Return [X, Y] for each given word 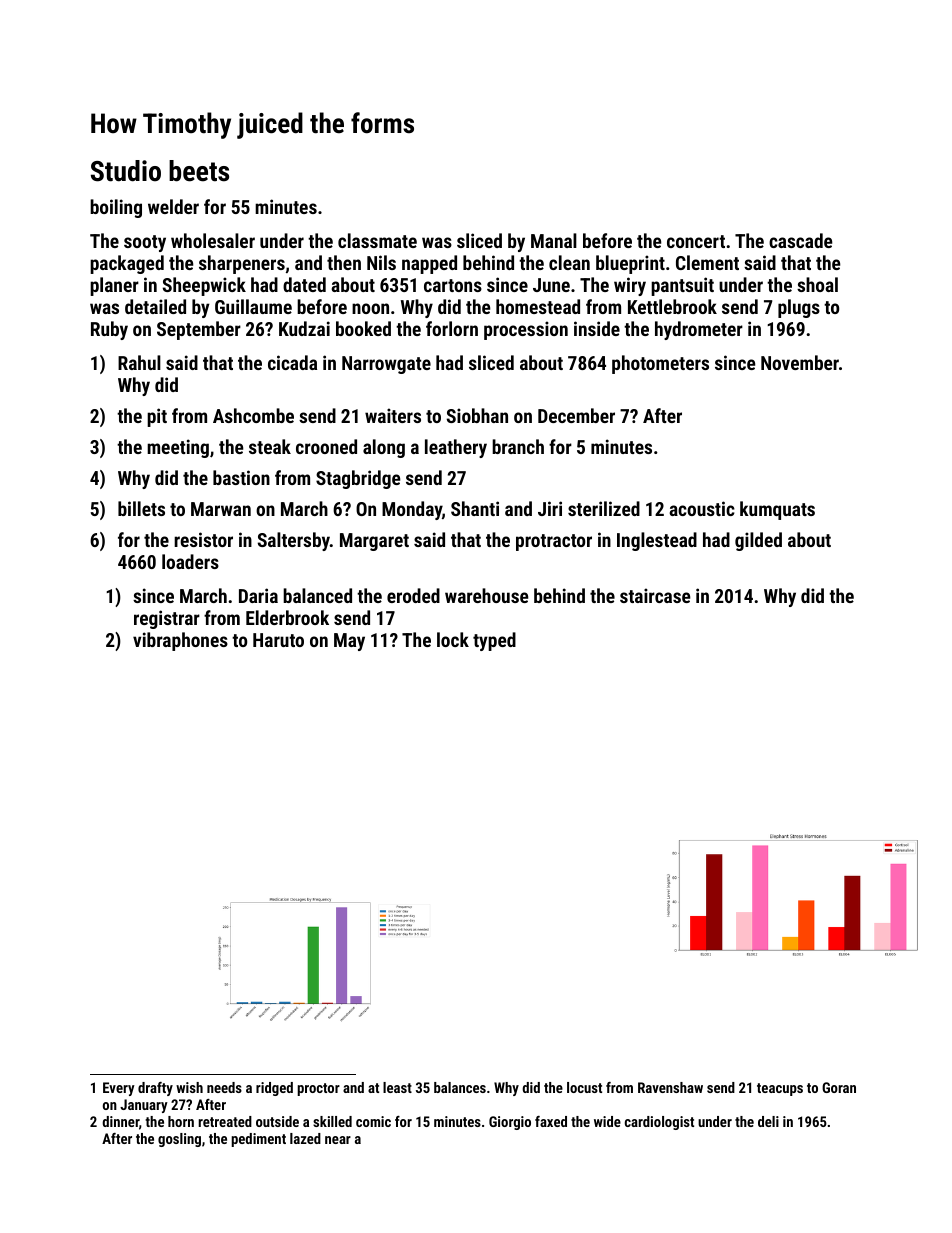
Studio [126, 171]
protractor [554, 542]
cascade [800, 240]
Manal [554, 240]
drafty [155, 1089]
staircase [655, 595]
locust [584, 1087]
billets [141, 508]
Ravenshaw [670, 1087]
